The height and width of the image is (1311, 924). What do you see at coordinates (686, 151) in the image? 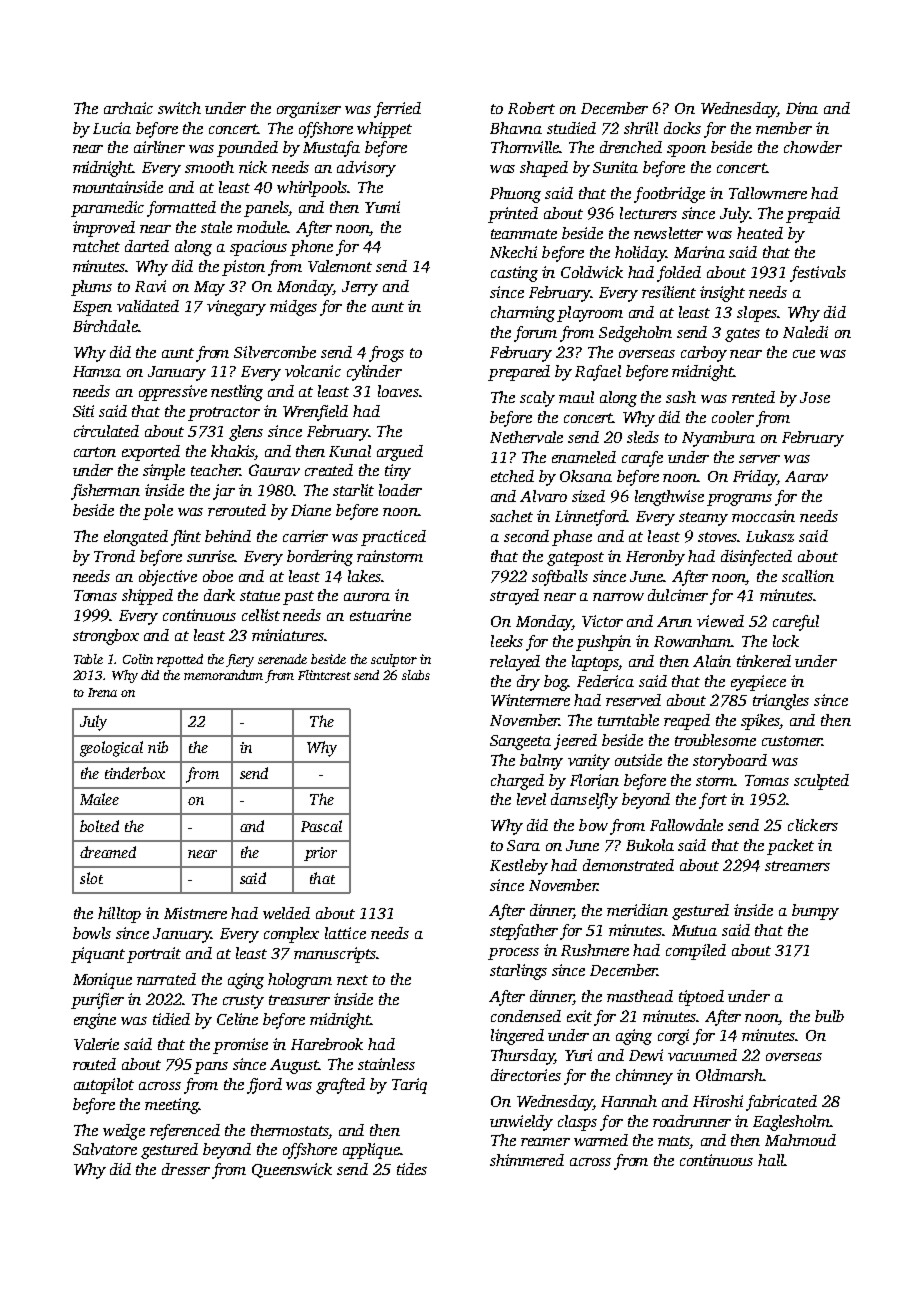
I see `spoon` at bounding box center [686, 151].
